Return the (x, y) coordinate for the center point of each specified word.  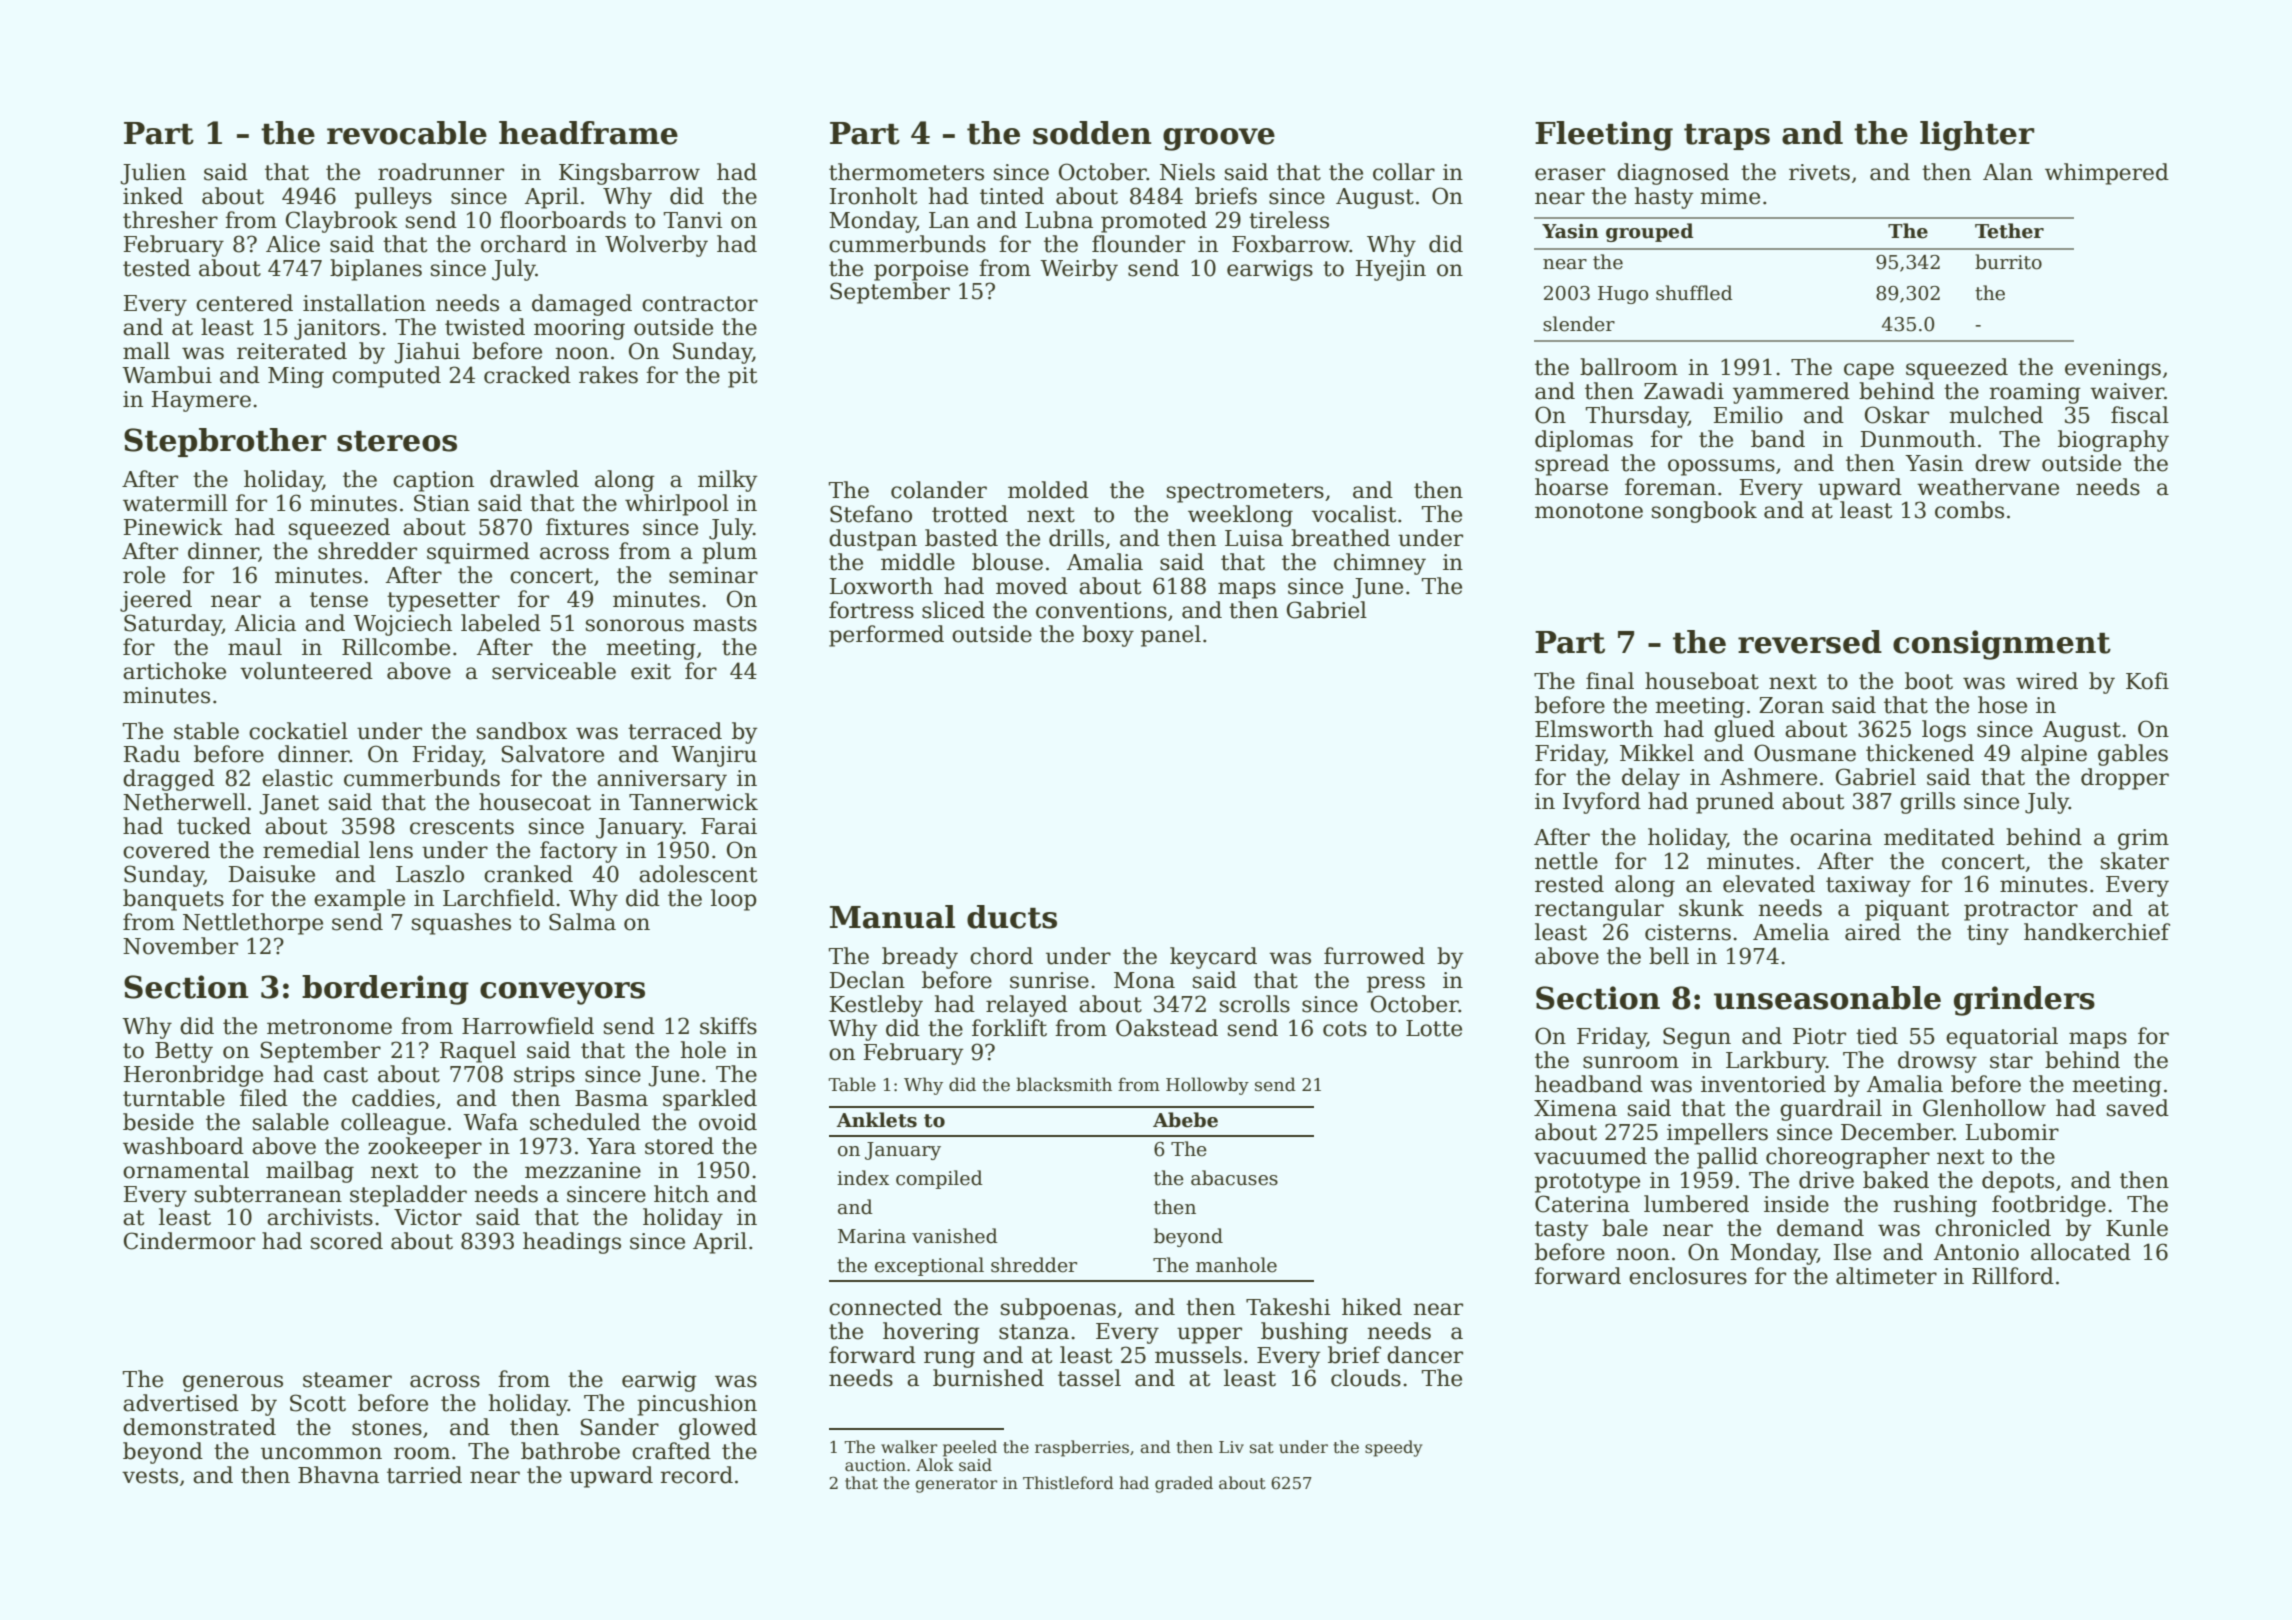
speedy (1394, 1448)
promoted (1154, 222)
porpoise (921, 270)
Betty (184, 1052)
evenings (2113, 369)
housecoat (535, 802)
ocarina (1831, 837)
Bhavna (338, 1475)
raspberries (1082, 1448)
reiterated (292, 351)
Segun (1697, 1038)
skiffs (728, 1026)
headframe (588, 133)
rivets (1819, 172)
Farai (729, 826)
